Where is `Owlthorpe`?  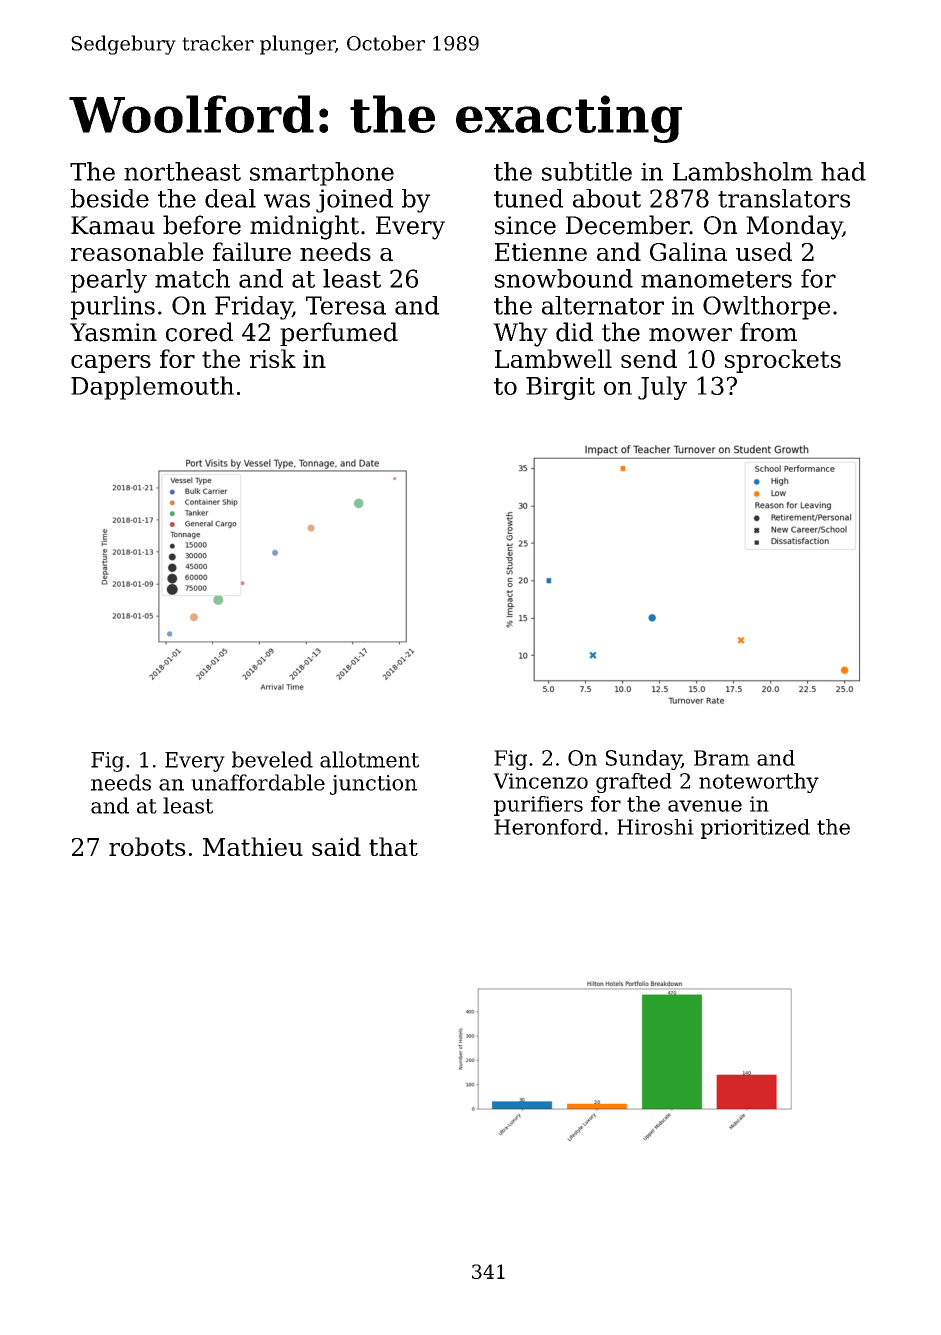 Owlthorpe is located at coordinates (766, 308).
